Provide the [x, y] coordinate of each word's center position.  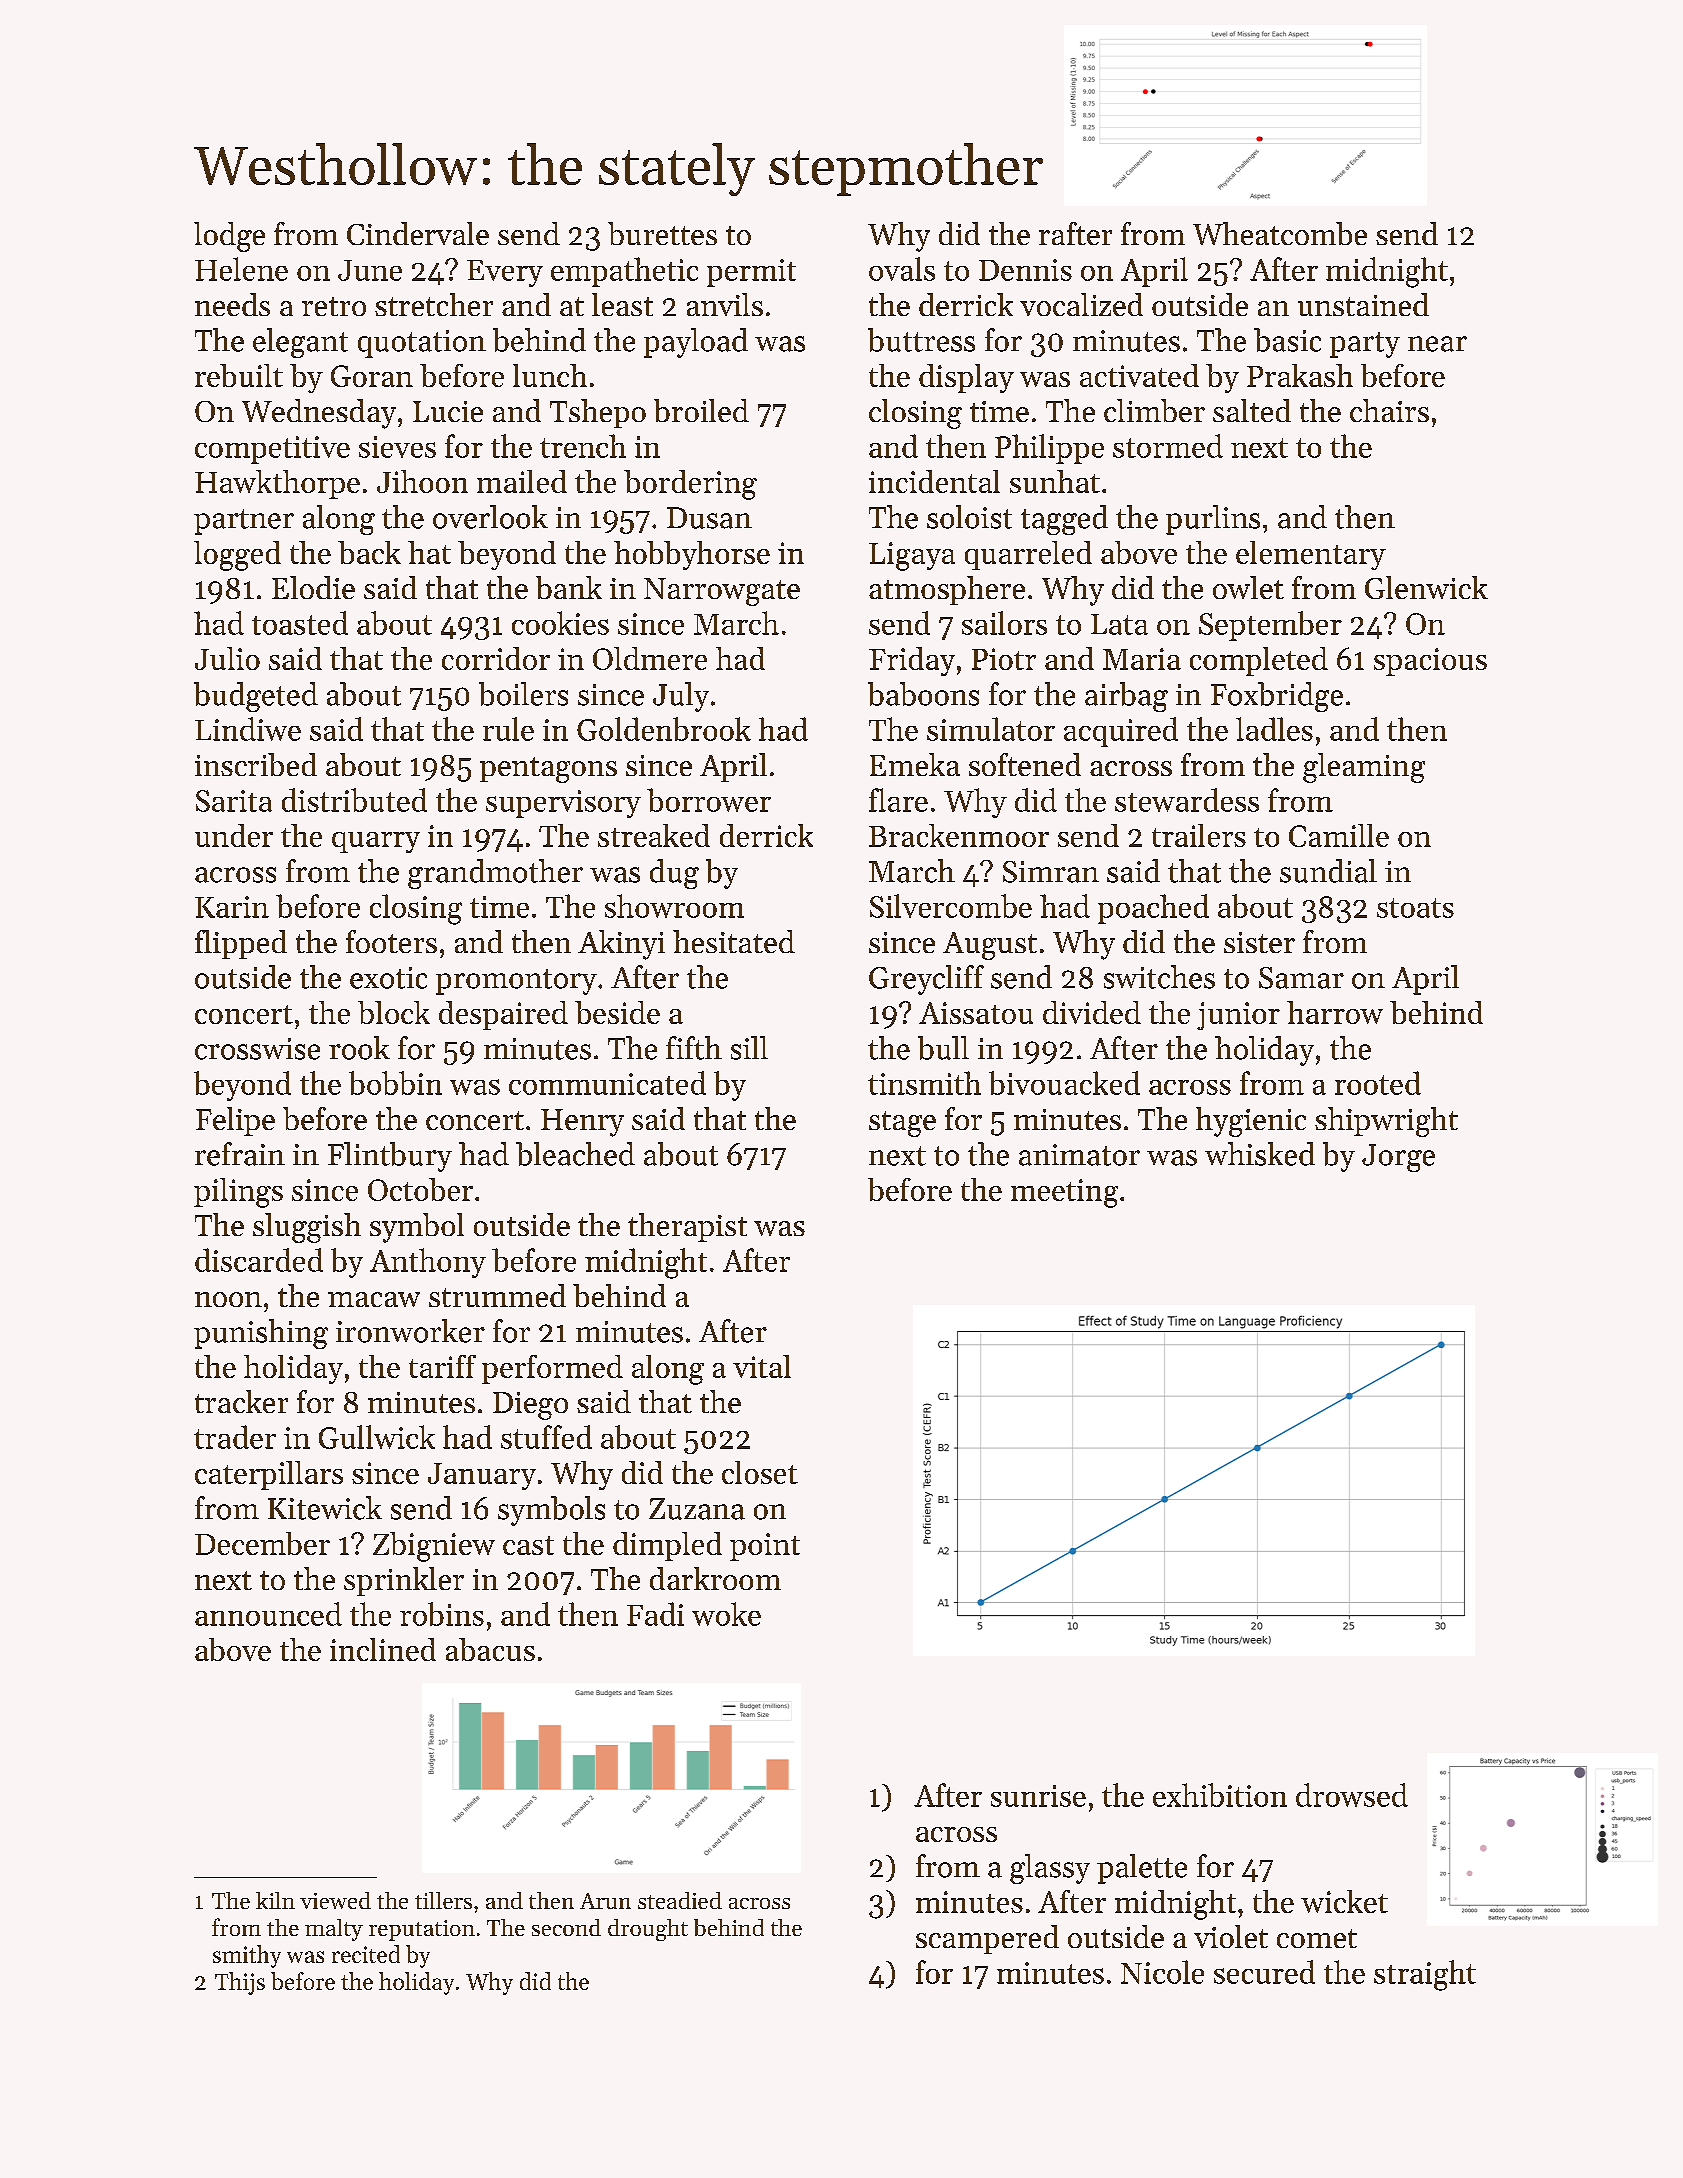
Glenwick [1426, 587]
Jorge [1398, 1158]
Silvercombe [951, 906]
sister [1259, 942]
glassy [1050, 1869]
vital [762, 1366]
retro [334, 306]
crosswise [257, 1049]
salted [1252, 410]
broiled [701, 410]
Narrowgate [722, 592]
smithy [247, 1956]
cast [528, 1545]
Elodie [313, 587]
